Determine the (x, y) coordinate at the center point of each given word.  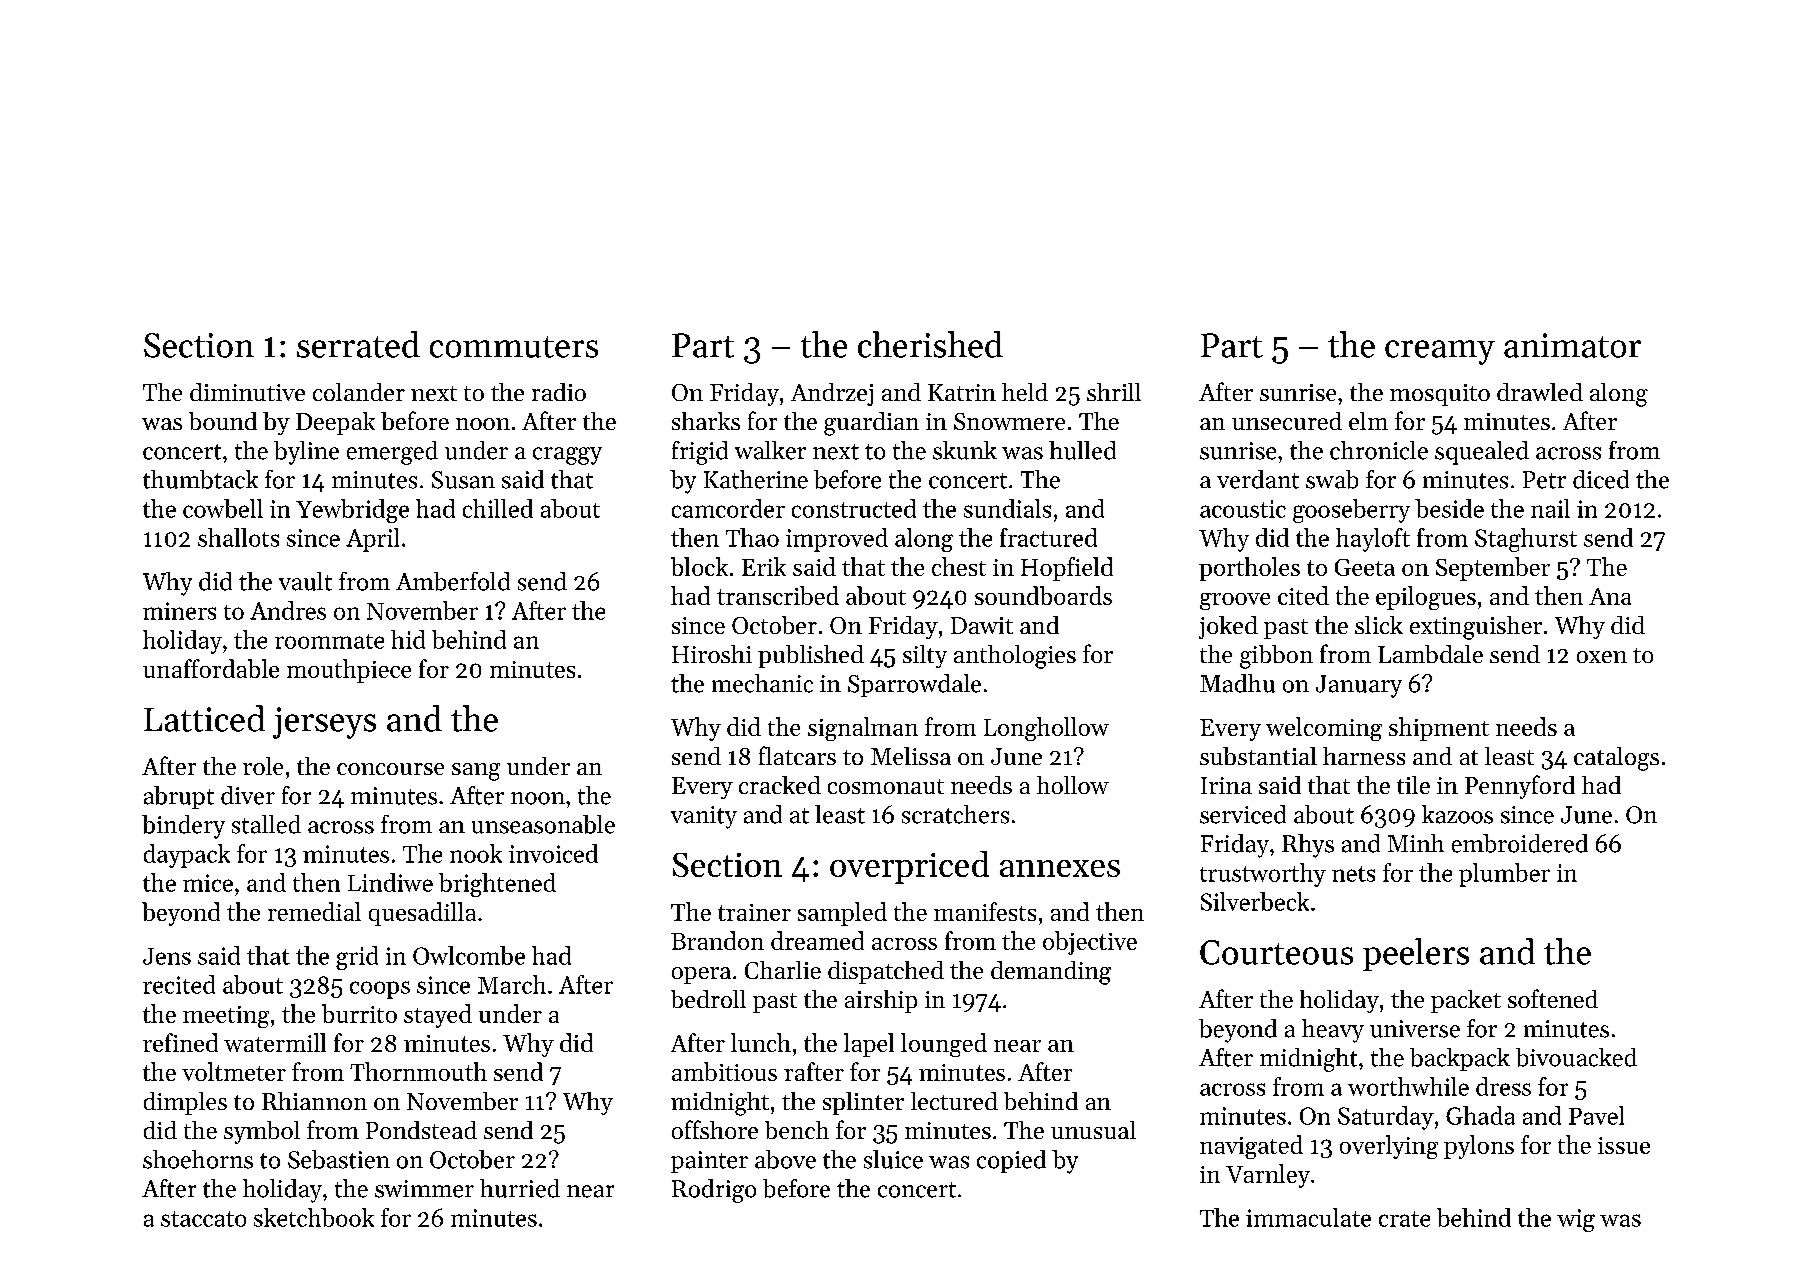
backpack (1460, 1059)
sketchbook (314, 1217)
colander (359, 392)
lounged (944, 1045)
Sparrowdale (914, 685)
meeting (226, 1017)
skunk (965, 450)
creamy (1440, 352)
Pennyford (1520, 787)
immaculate (1308, 1217)
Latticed (204, 718)
